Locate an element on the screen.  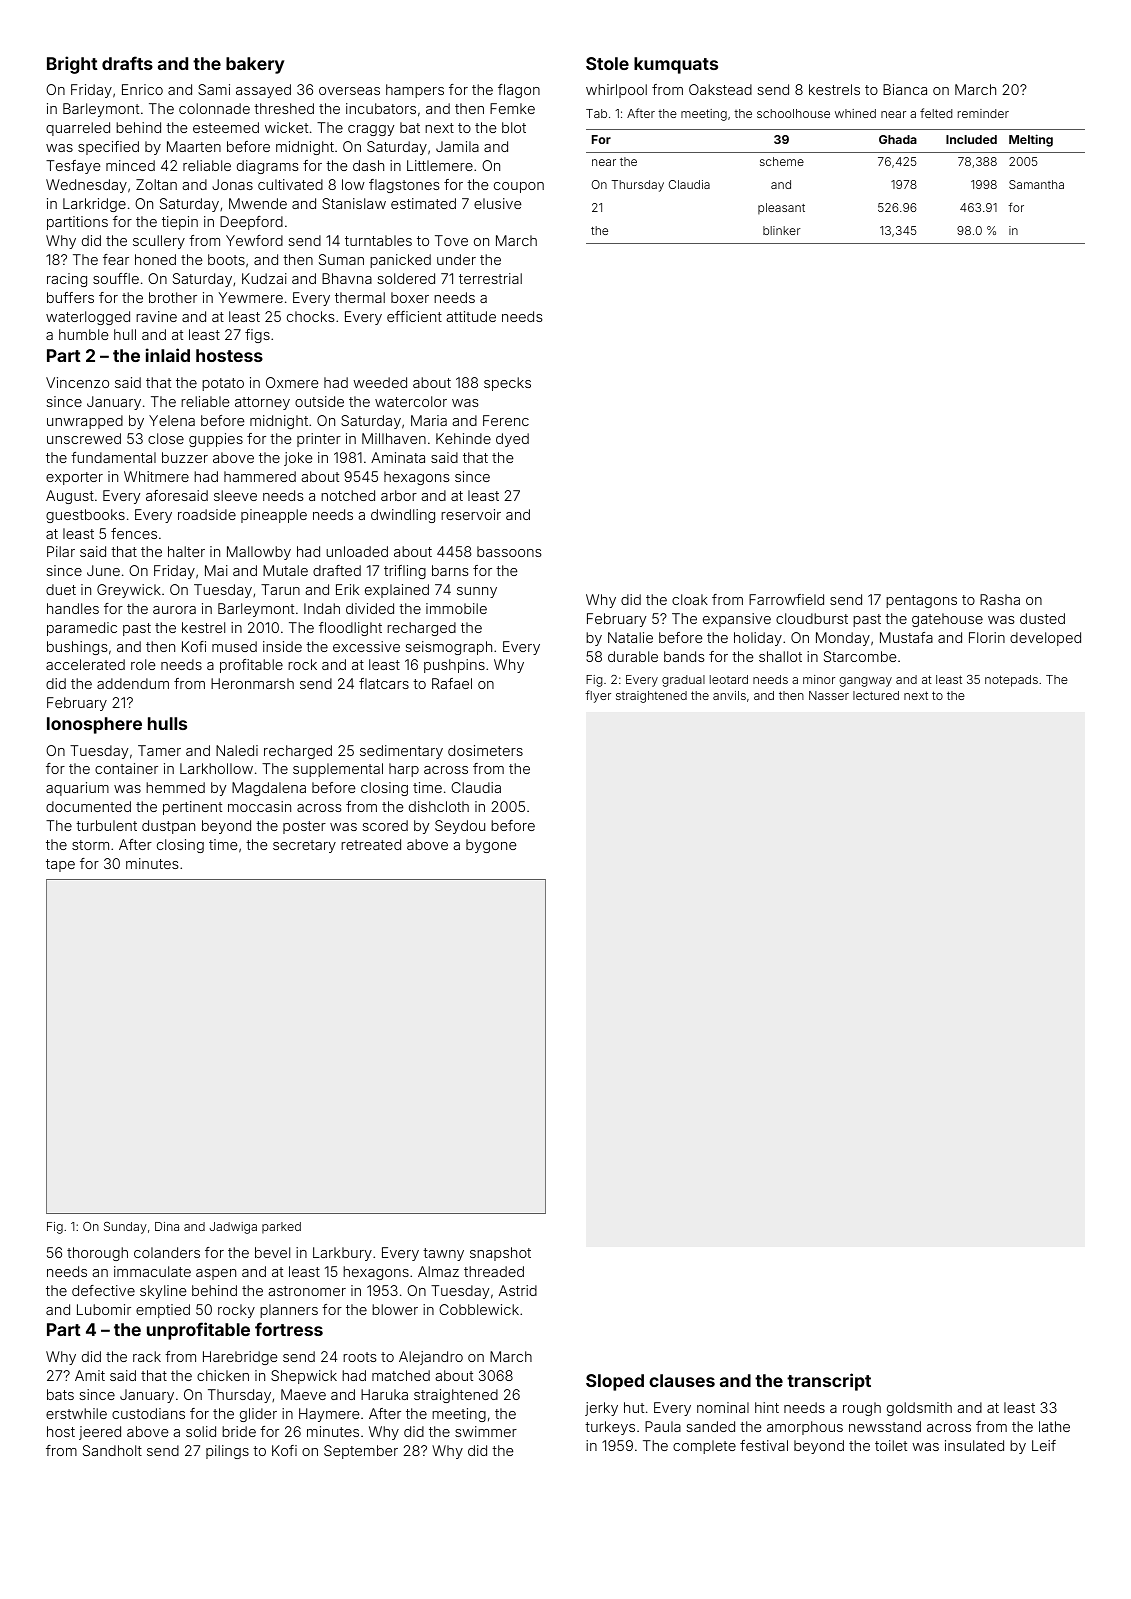
fear is located at coordinates (116, 259).
